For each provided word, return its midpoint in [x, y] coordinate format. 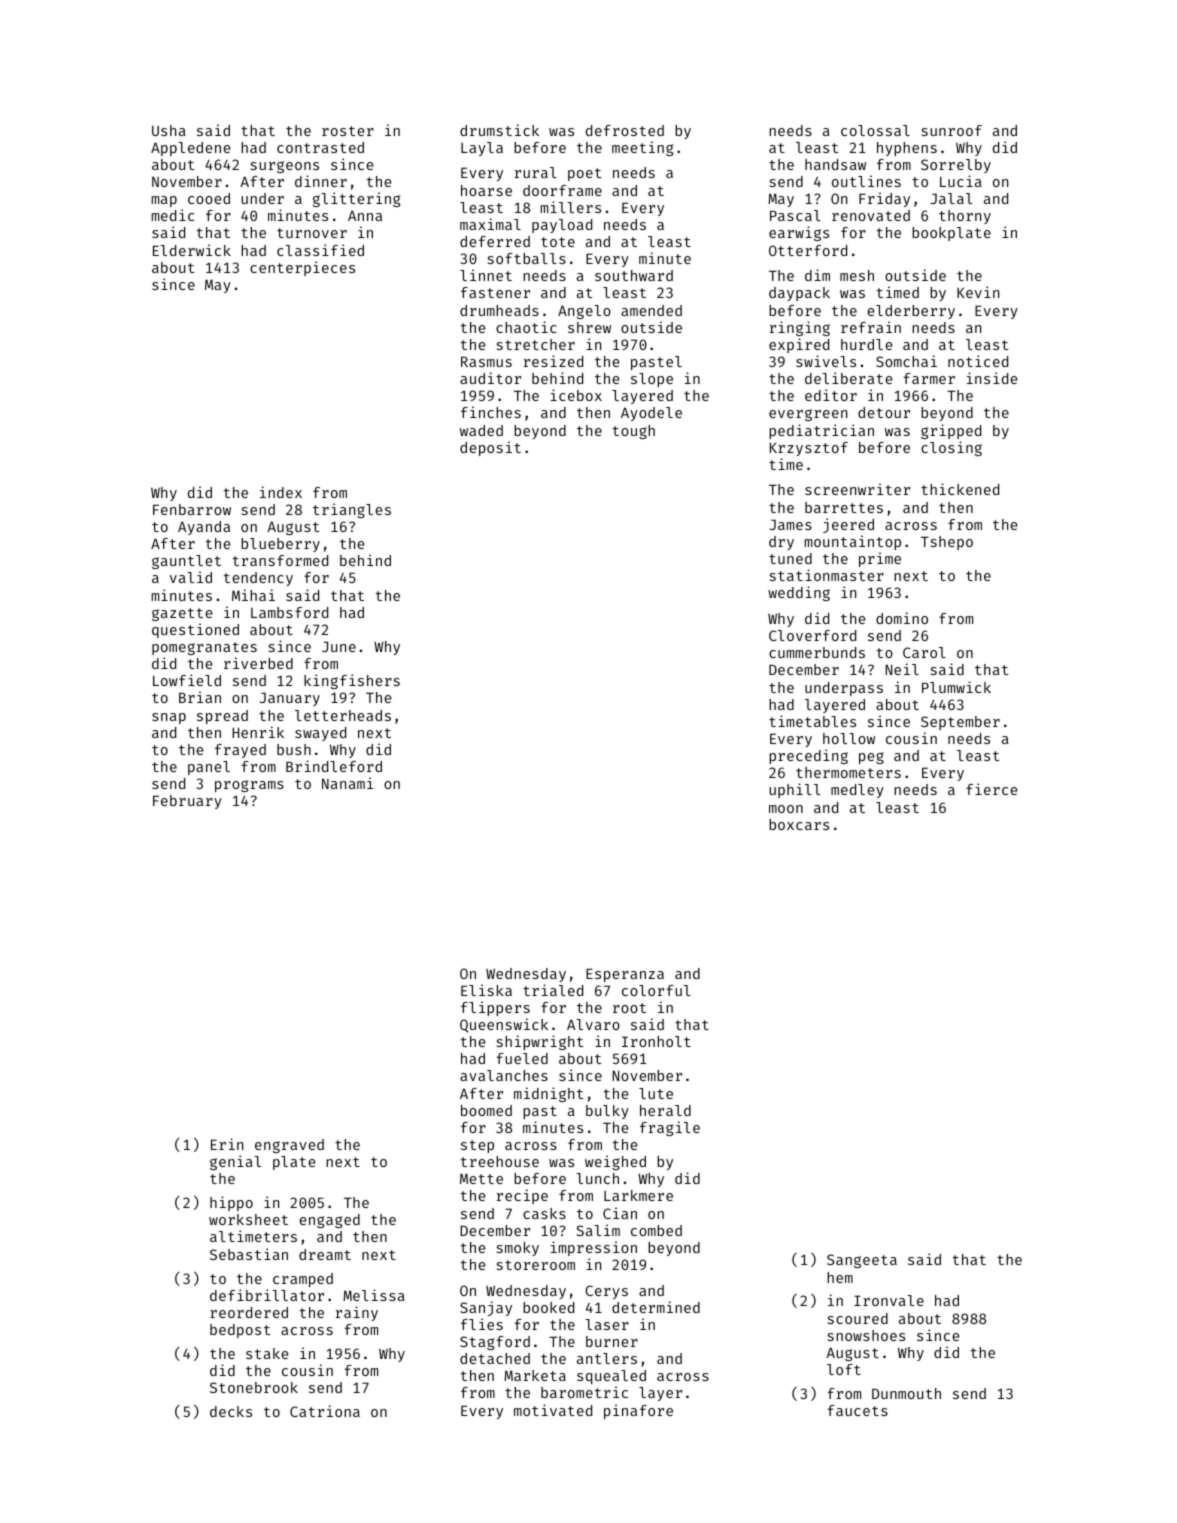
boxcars [799, 824]
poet [584, 174]
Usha [169, 130]
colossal [875, 130]
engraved [289, 1146]
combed [656, 1230]
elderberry [911, 312]
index [281, 492]
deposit [490, 448]
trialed [553, 990]
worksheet [248, 1219]
